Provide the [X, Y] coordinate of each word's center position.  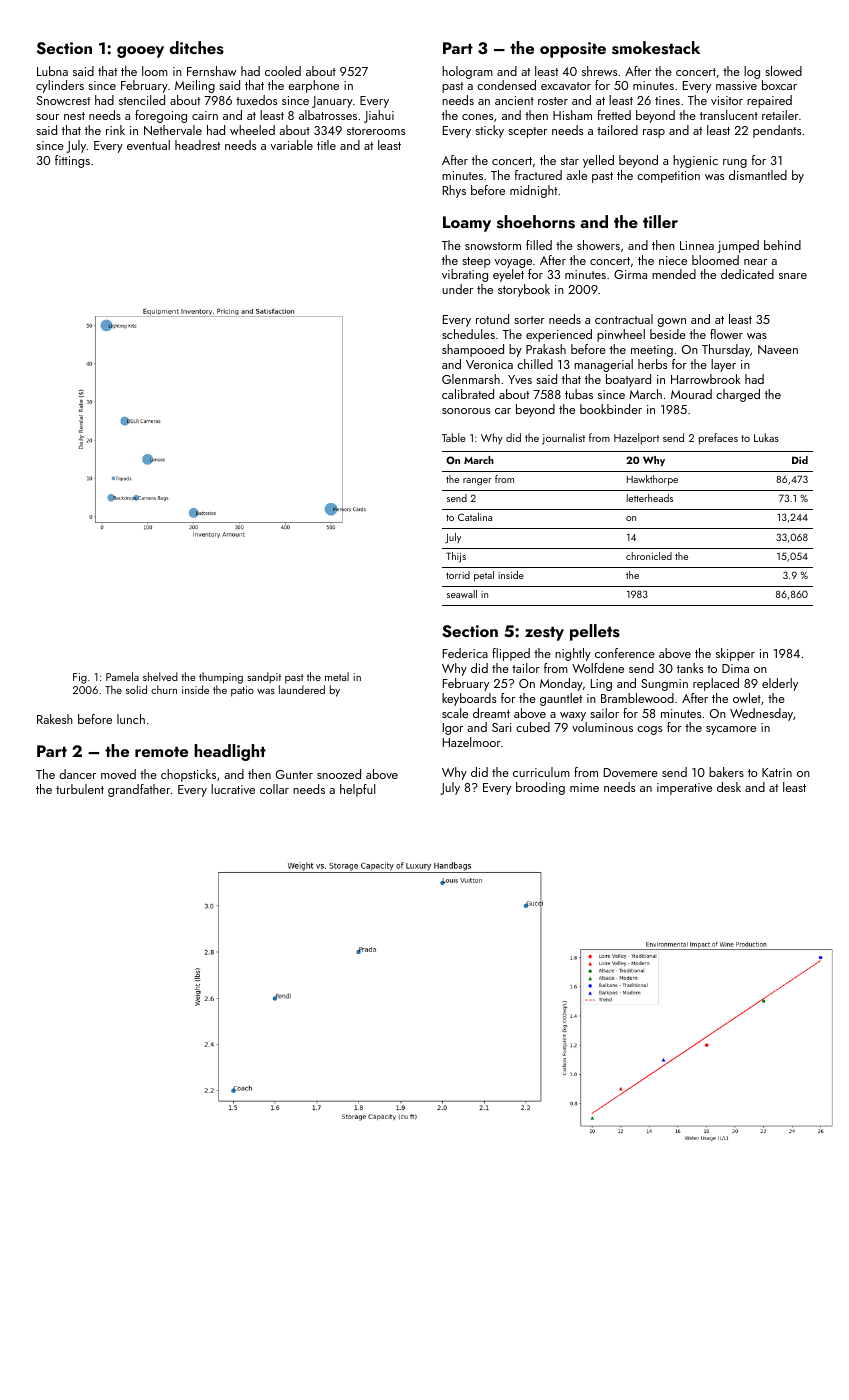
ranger [477, 482]
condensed [506, 85]
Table [453, 437]
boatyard [628, 380]
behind [782, 245]
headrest [197, 145]
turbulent [80, 789]
